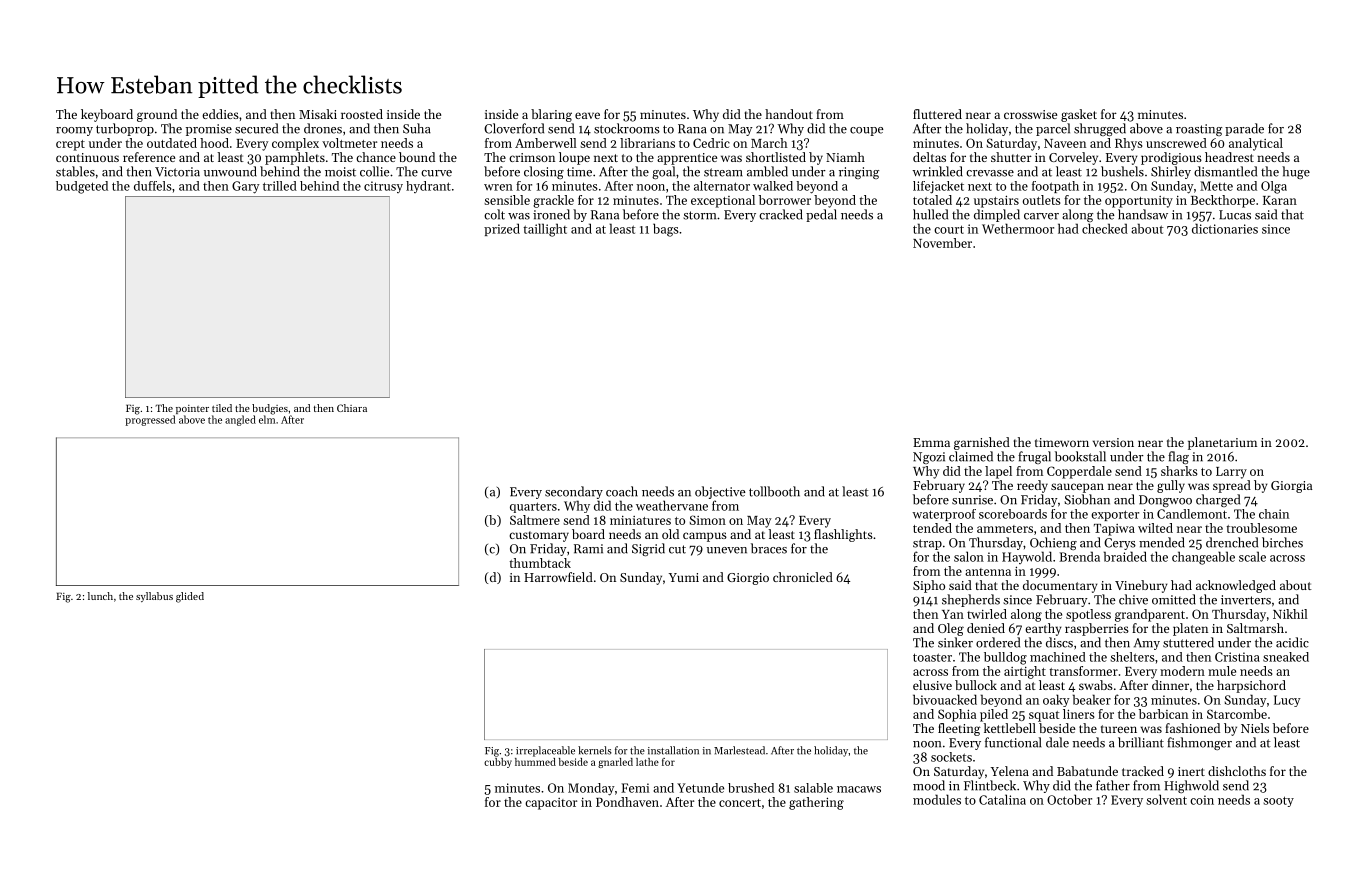  I want to click on Emma, so click(931, 442).
